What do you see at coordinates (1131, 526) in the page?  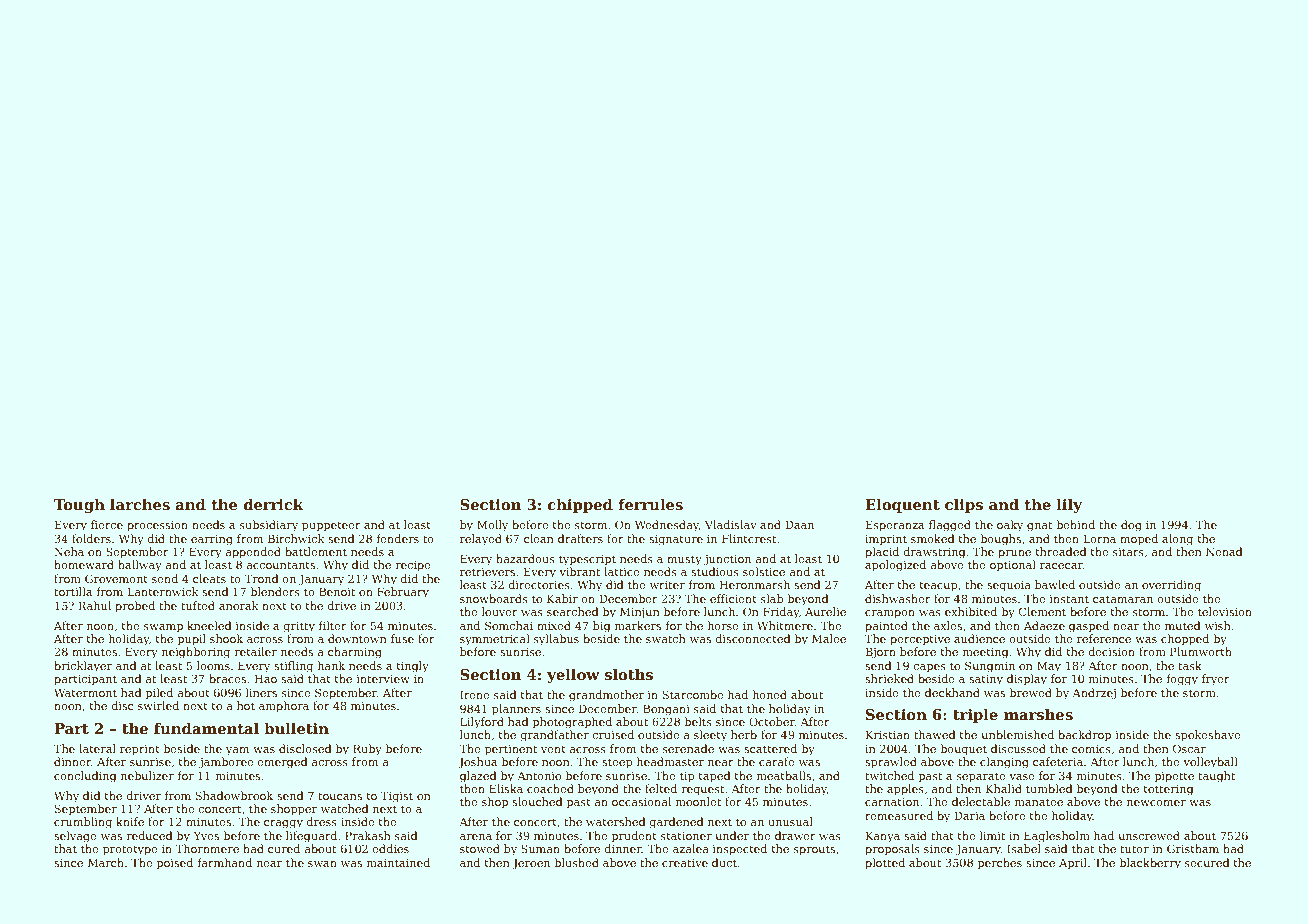 I see `dog` at bounding box center [1131, 526].
